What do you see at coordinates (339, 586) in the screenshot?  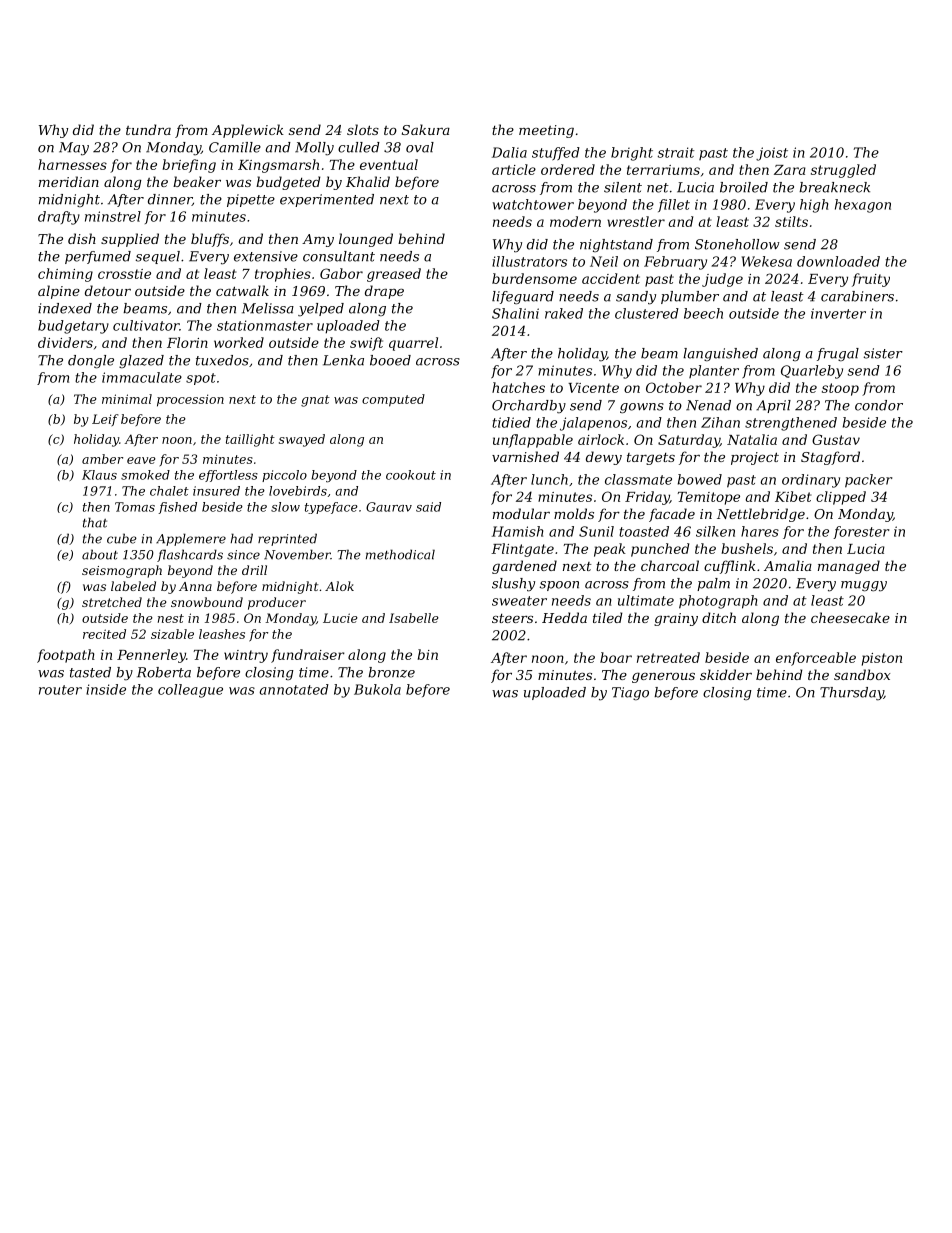 I see `Alok` at bounding box center [339, 586].
